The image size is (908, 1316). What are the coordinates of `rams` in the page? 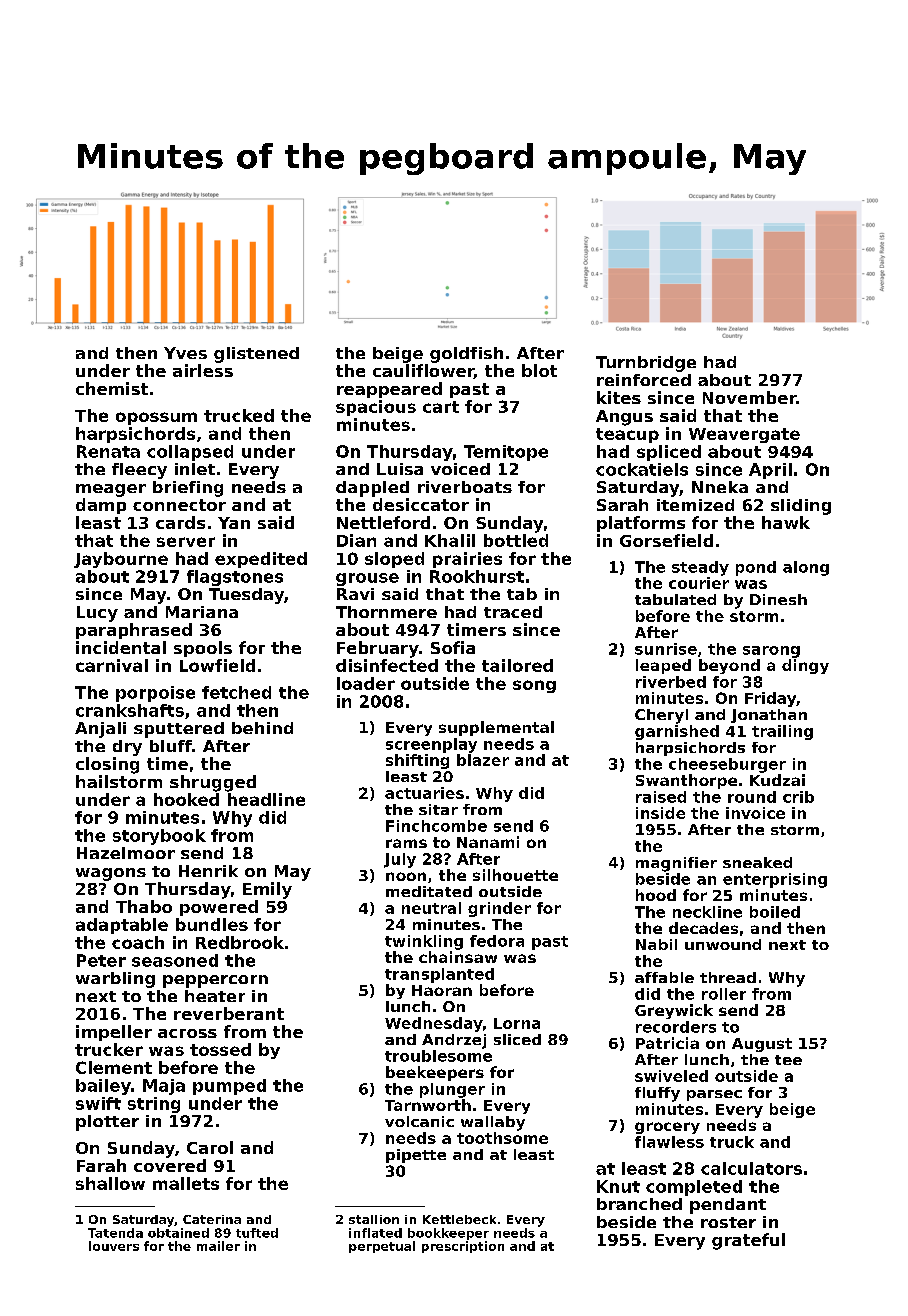 It's located at (406, 843).
